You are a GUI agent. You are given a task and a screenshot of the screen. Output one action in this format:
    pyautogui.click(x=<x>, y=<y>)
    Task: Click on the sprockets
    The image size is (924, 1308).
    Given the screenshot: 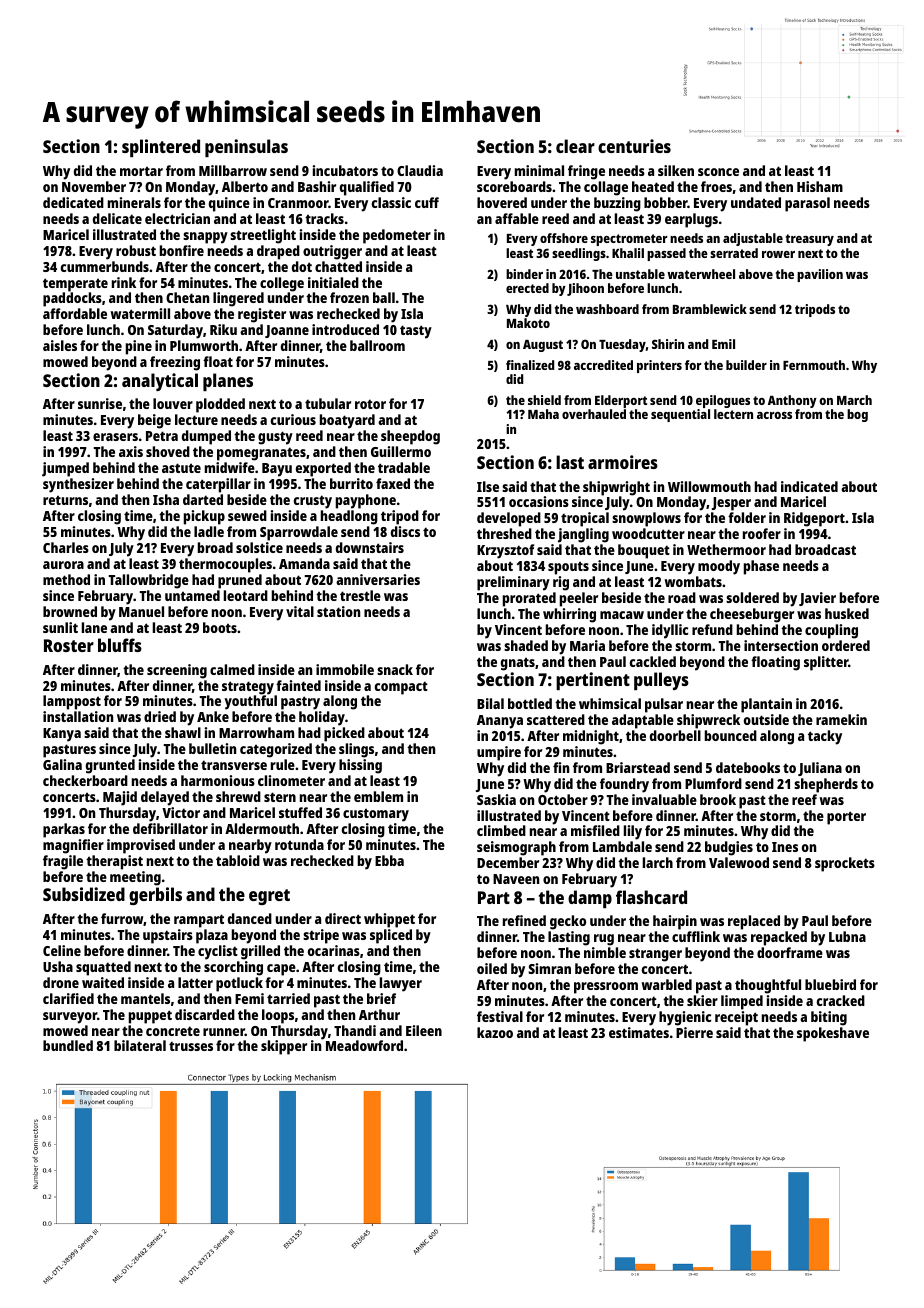 What is the action you would take?
    pyautogui.click(x=845, y=864)
